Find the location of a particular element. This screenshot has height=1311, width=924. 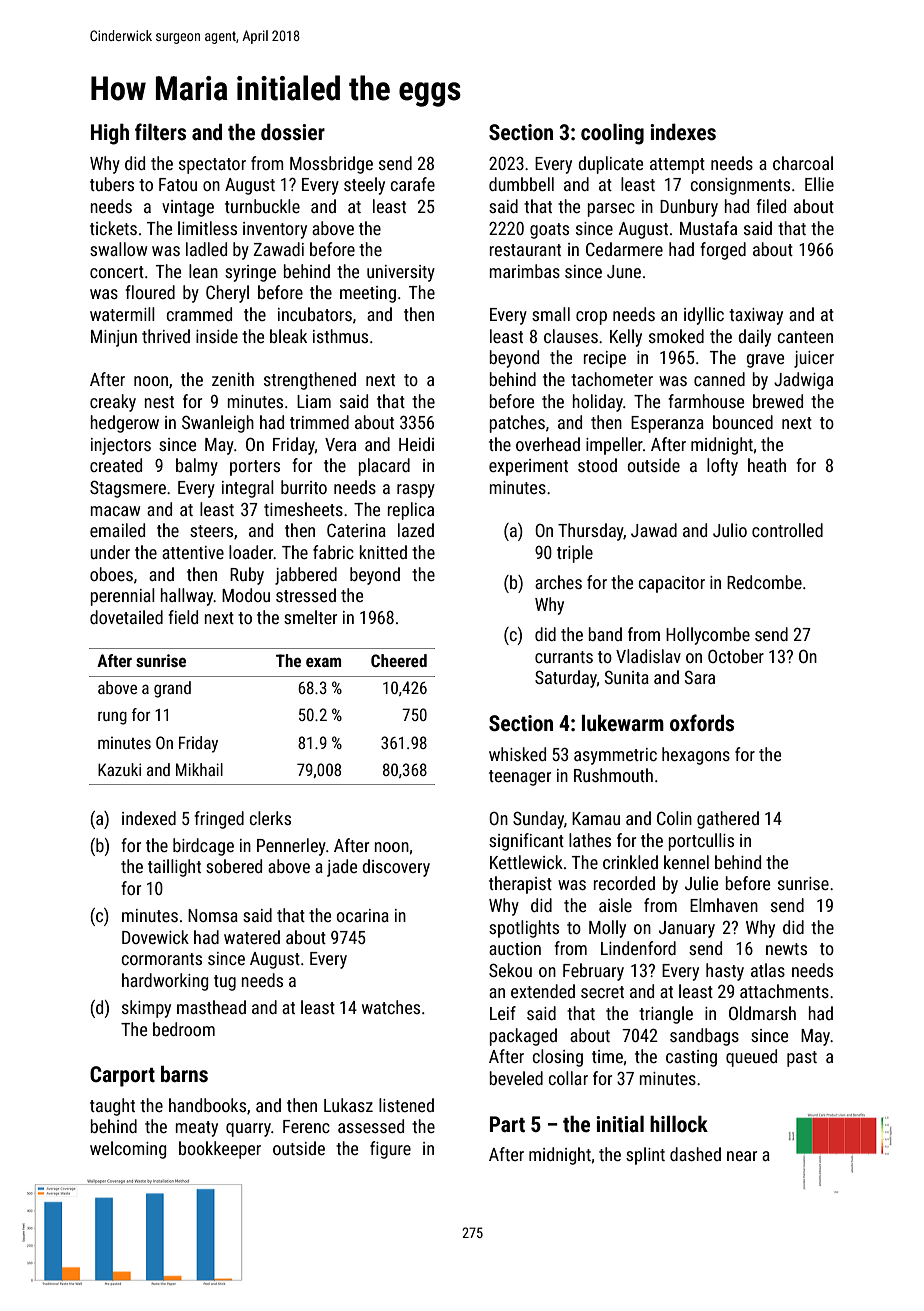

bookkeeper is located at coordinates (220, 1150).
